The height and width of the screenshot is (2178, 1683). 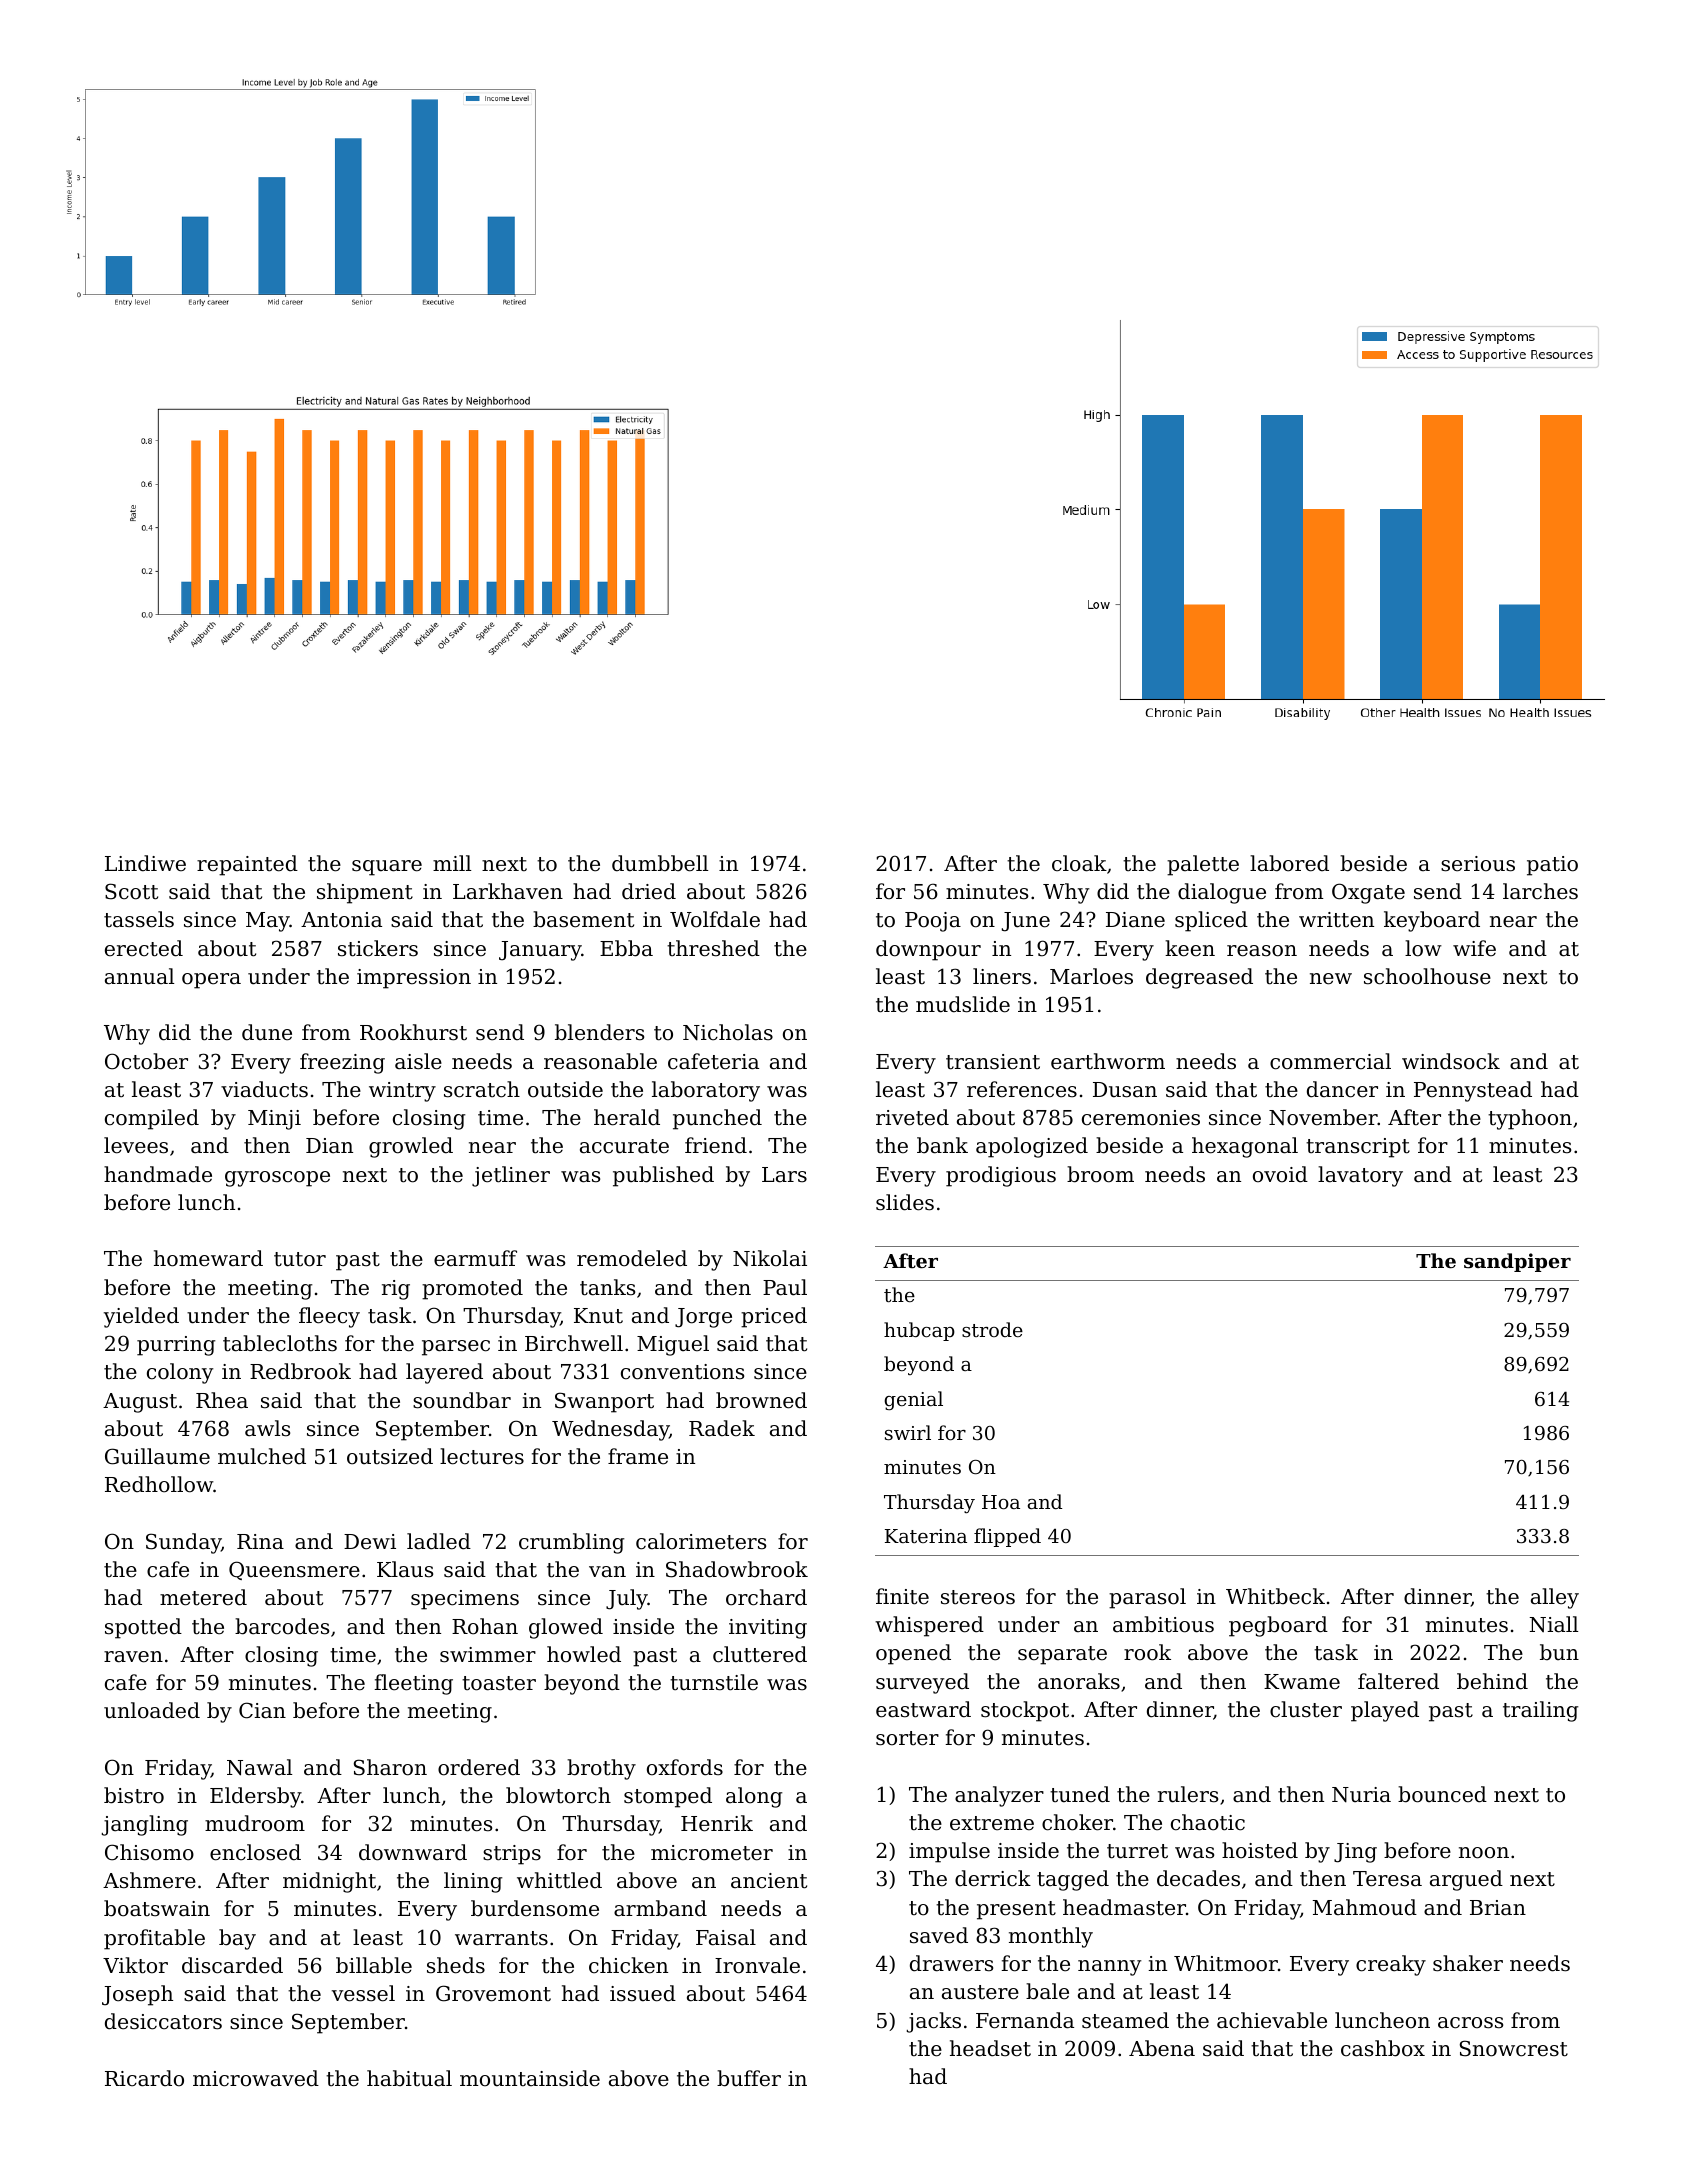 I want to click on Snowcrest, so click(x=1514, y=2048).
